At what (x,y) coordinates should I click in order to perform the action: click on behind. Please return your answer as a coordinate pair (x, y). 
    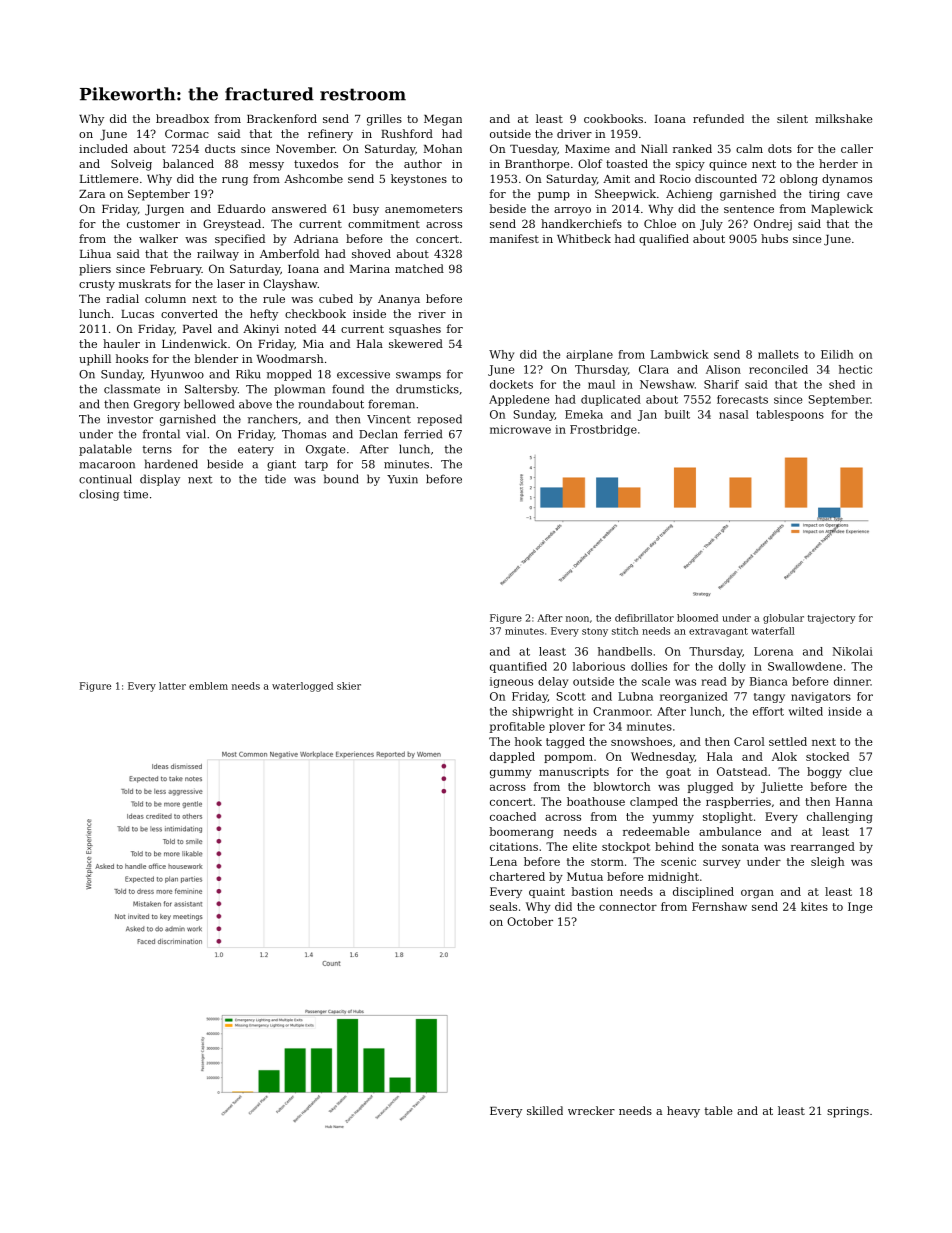
    Looking at the image, I should click on (674, 846).
